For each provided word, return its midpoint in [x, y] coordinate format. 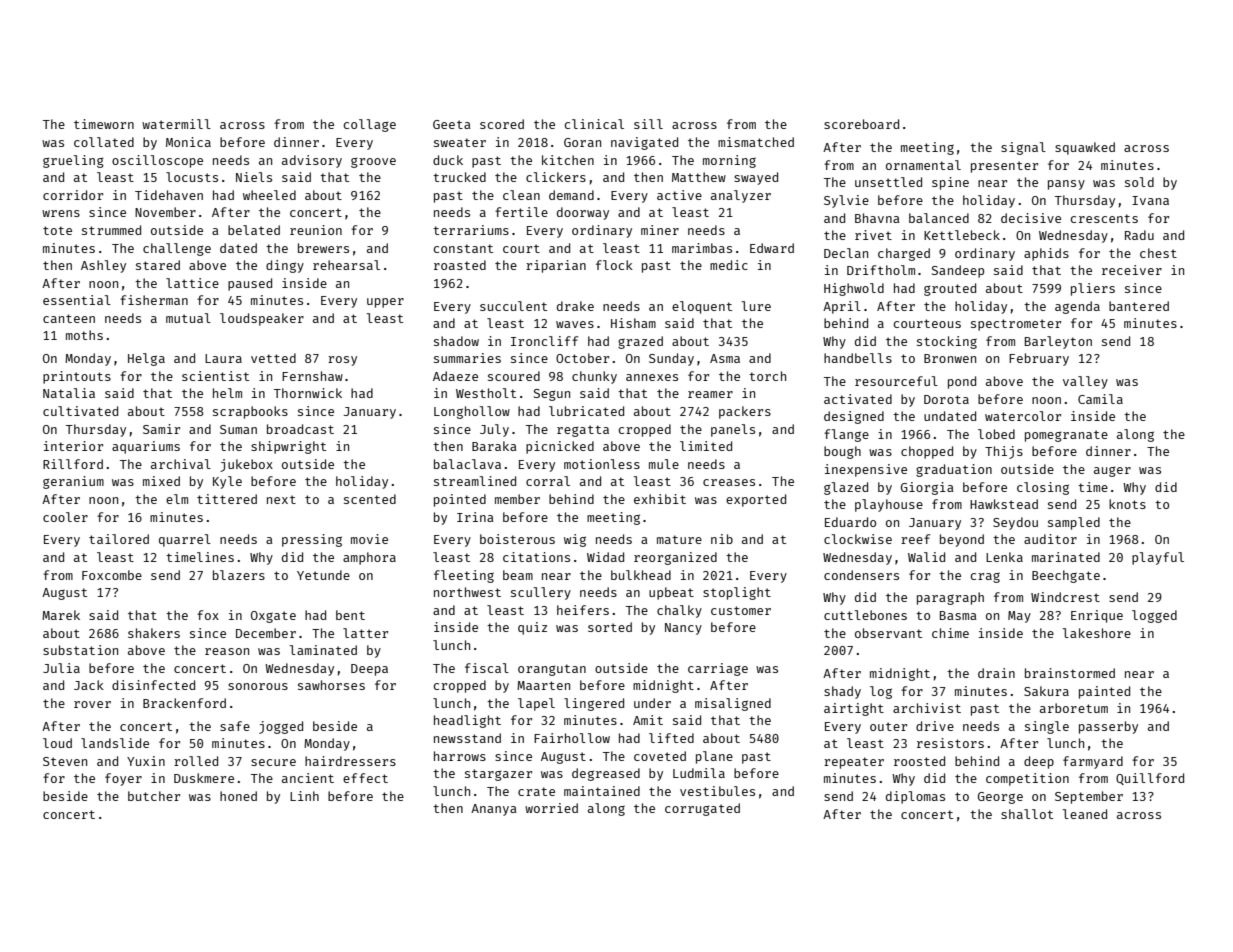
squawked [1085, 148]
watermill [176, 124]
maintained [602, 791]
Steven [65, 761]
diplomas [915, 797]
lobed [996, 434]
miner [660, 230]
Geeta [452, 124]
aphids [1046, 254]
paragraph [950, 598]
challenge [177, 249]
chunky [594, 377]
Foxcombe [112, 575]
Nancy [683, 629]
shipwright [288, 447]
